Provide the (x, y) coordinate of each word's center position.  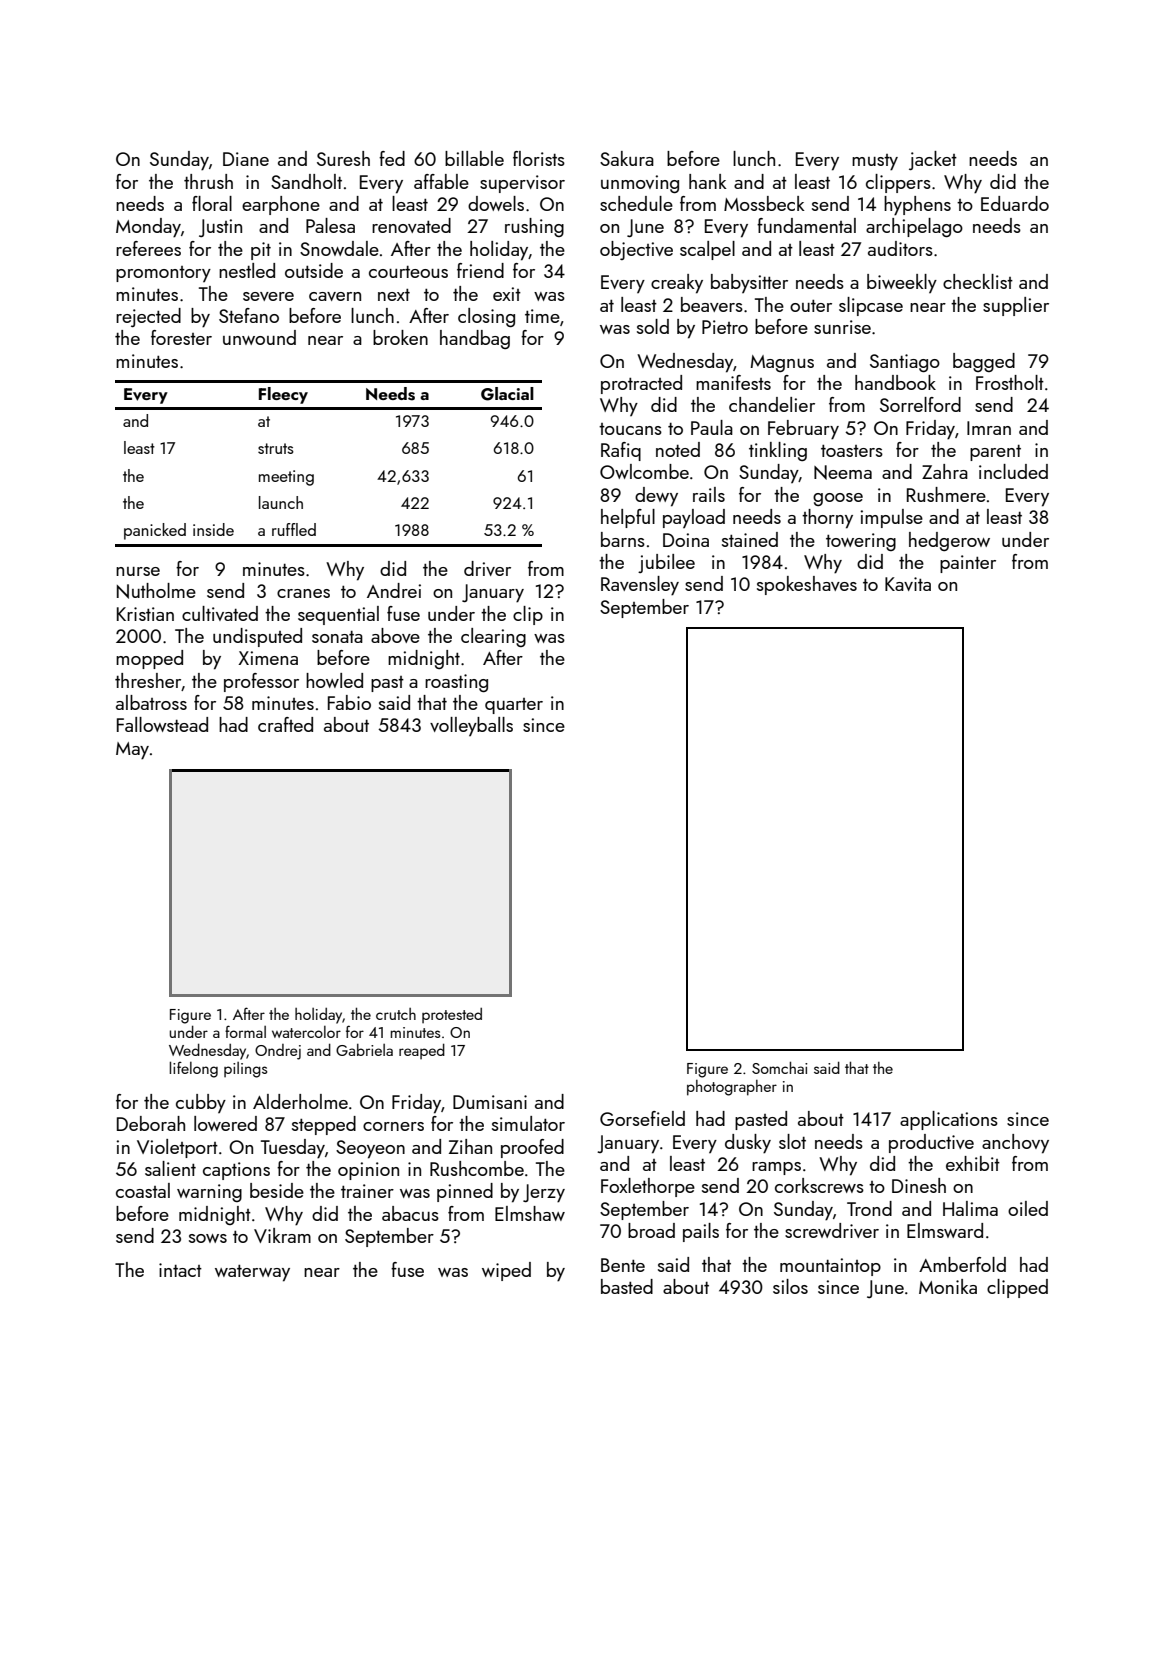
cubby (201, 1103)
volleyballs (471, 726)
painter (968, 564)
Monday (148, 228)
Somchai (779, 1067)
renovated (411, 225)
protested (452, 1015)
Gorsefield (642, 1118)
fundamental (806, 225)
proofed (532, 1148)
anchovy (1015, 1144)
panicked (155, 531)
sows (208, 1238)
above (395, 635)
